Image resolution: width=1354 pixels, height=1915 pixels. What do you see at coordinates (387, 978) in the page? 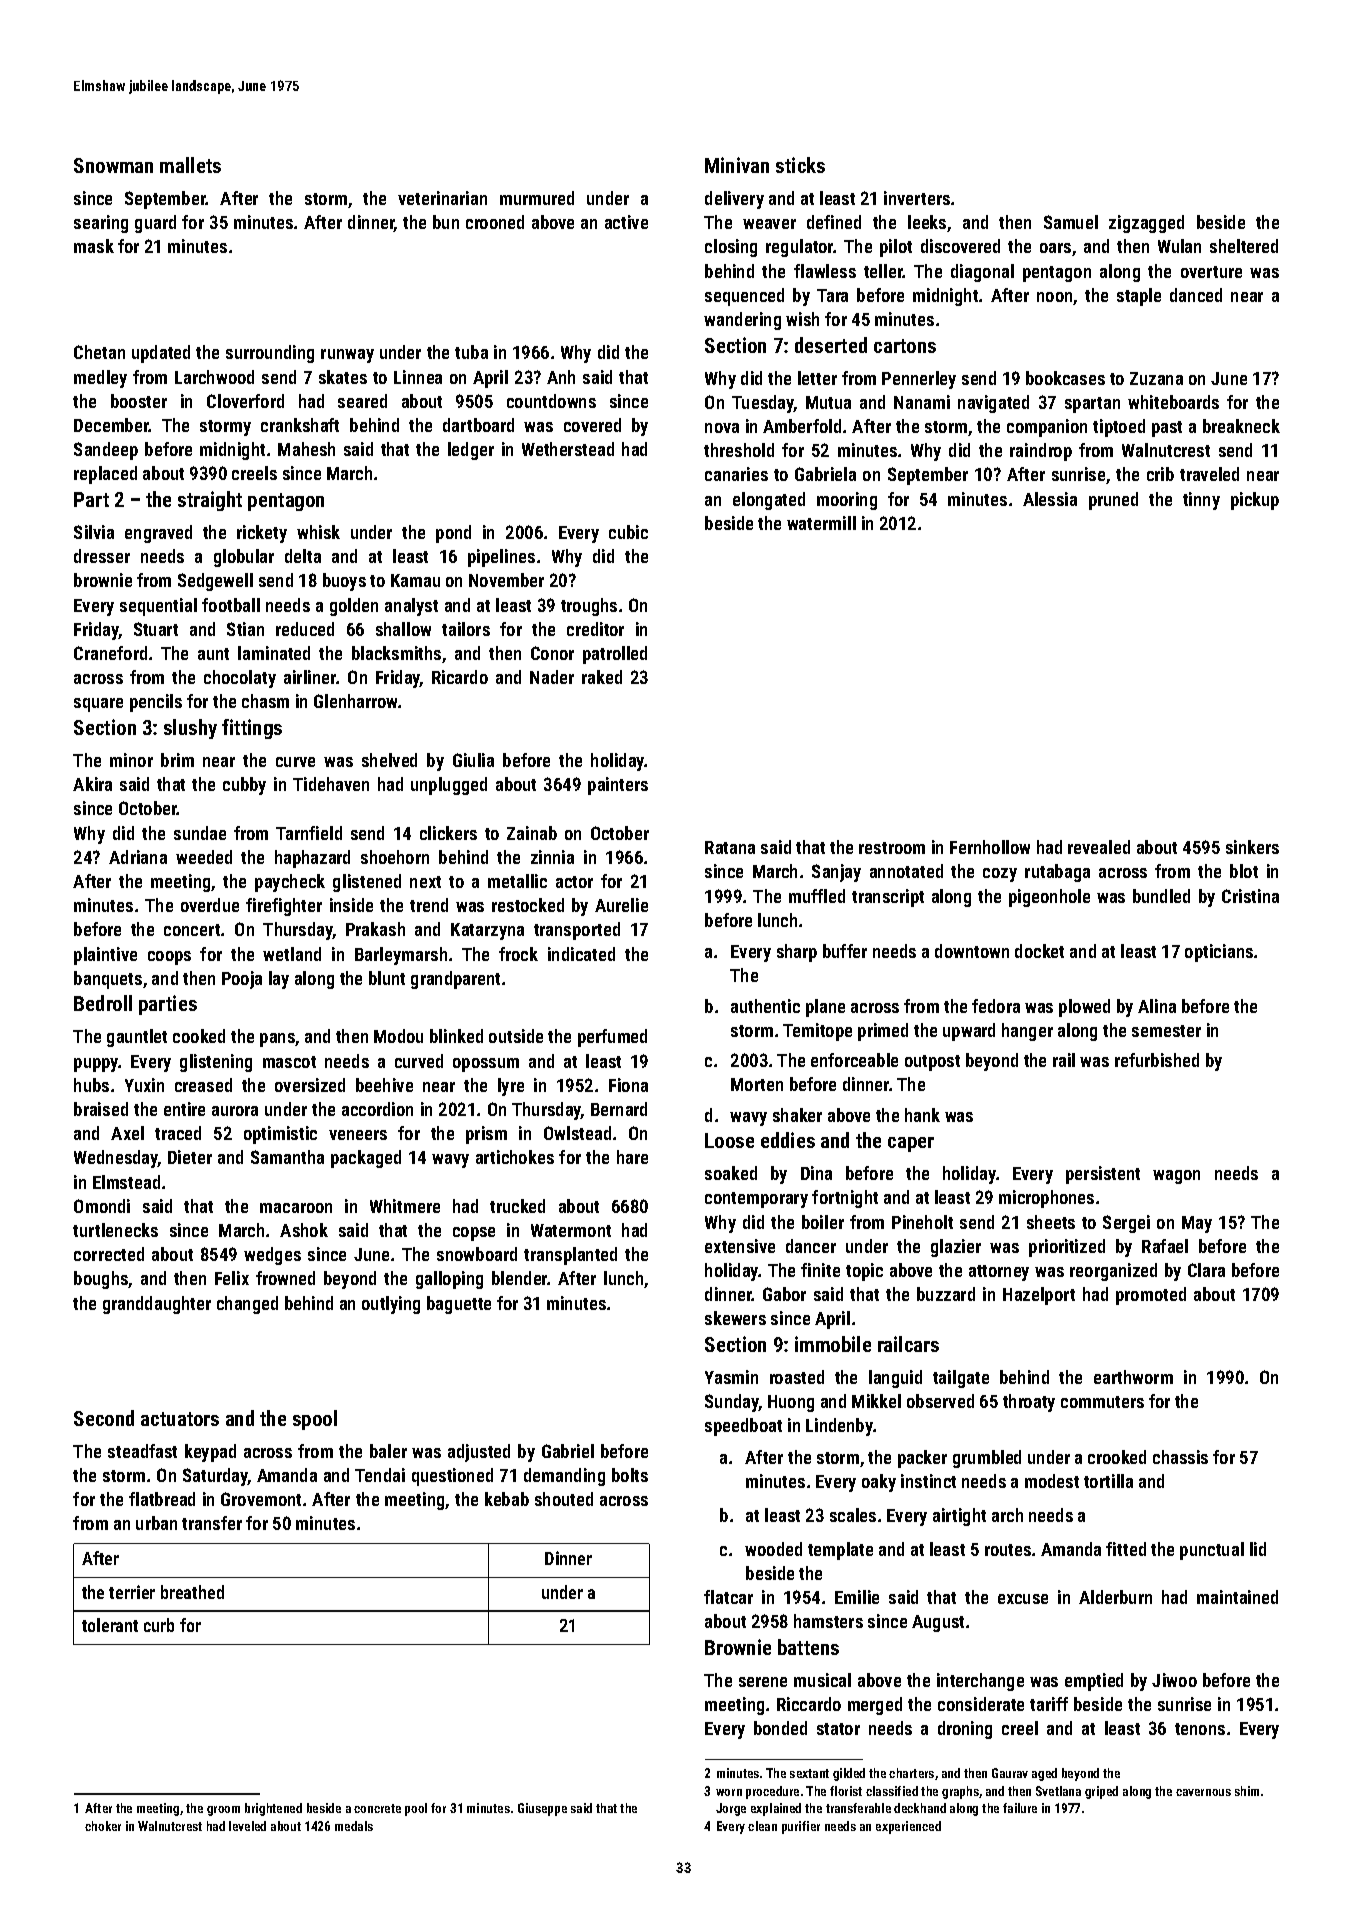
I see `blunt` at bounding box center [387, 978].
